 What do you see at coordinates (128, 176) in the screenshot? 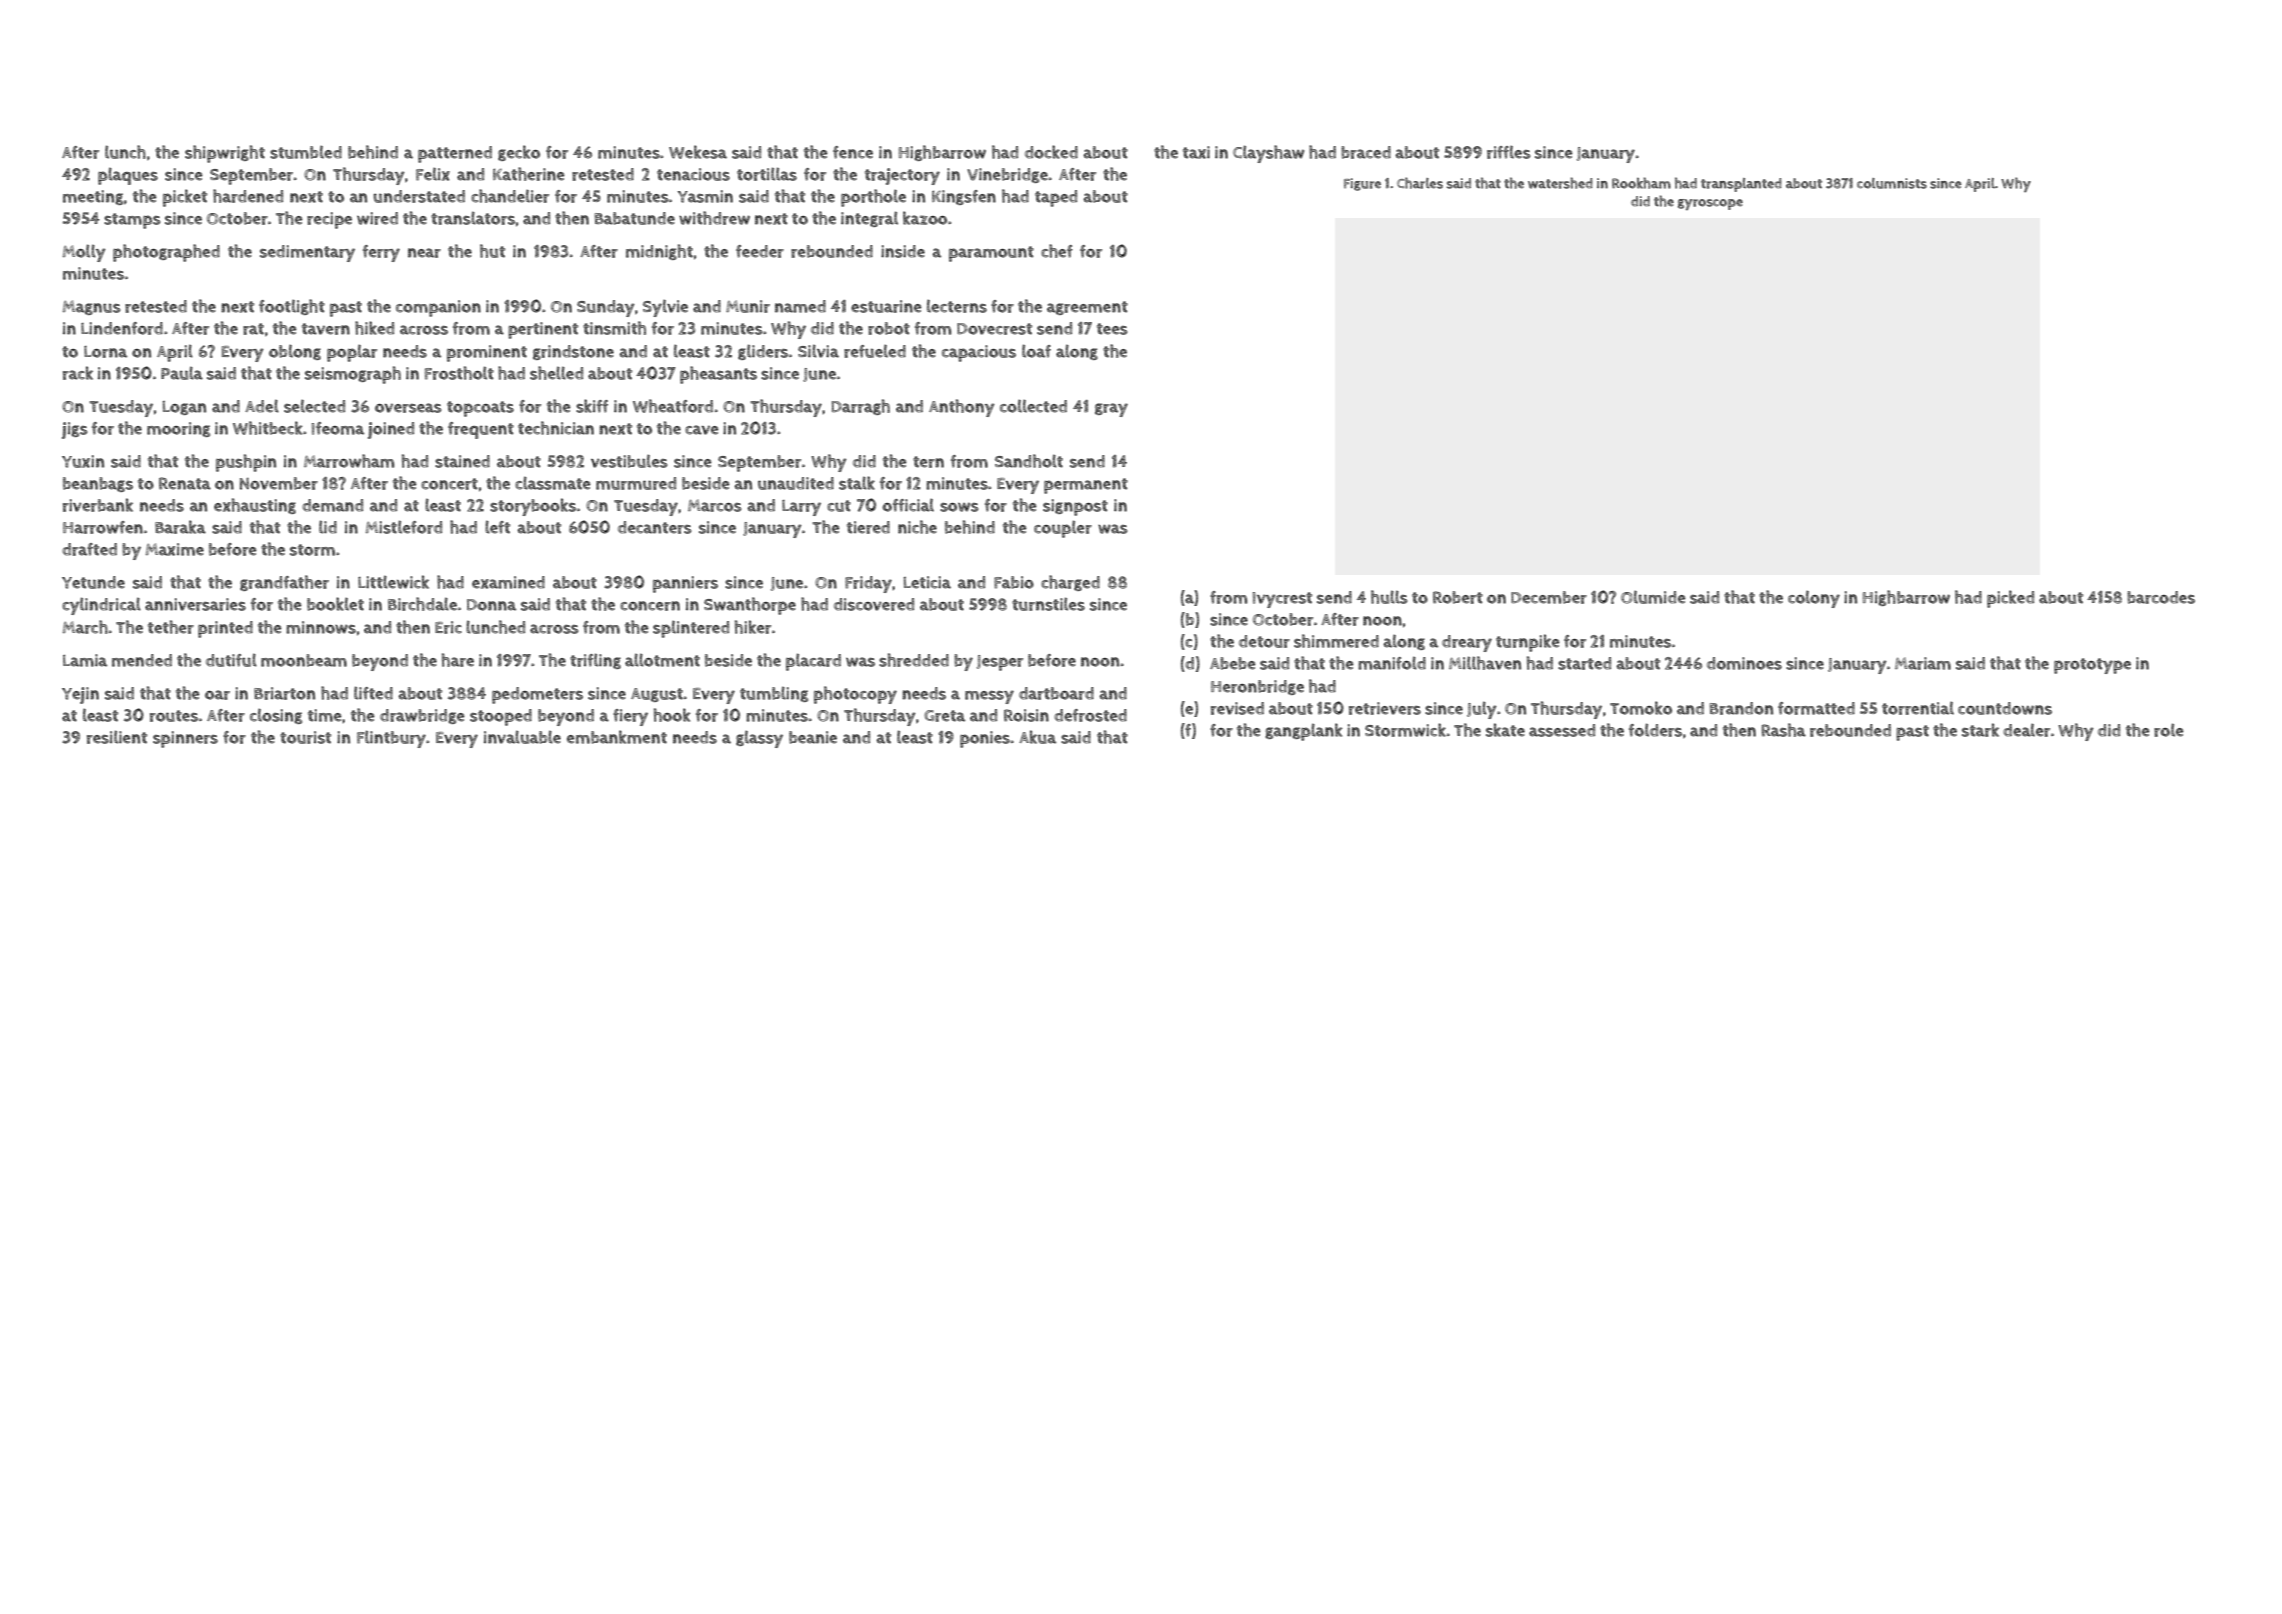
I see `plaques` at bounding box center [128, 176].
